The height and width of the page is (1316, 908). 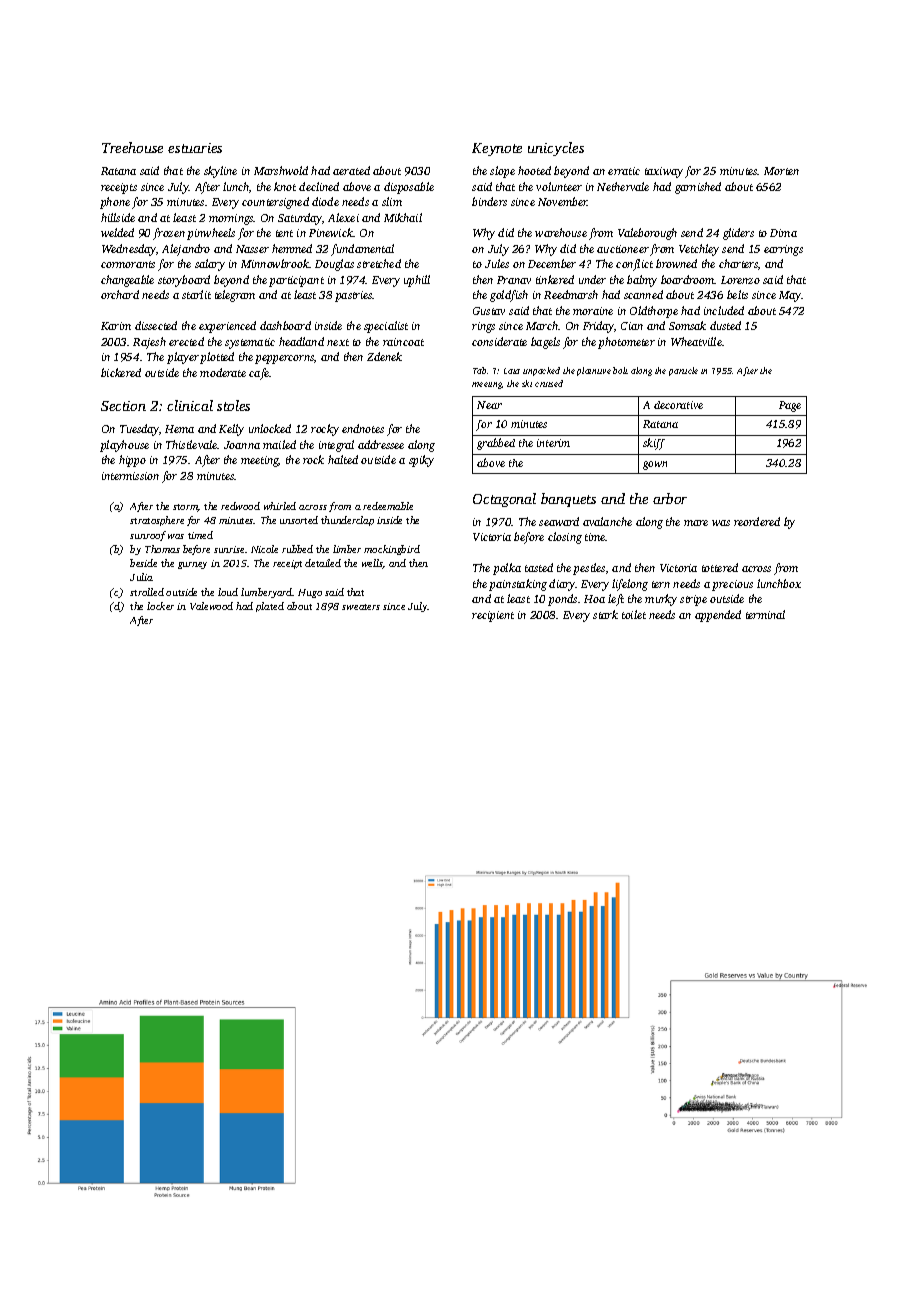 I want to click on stoles, so click(x=233, y=405).
